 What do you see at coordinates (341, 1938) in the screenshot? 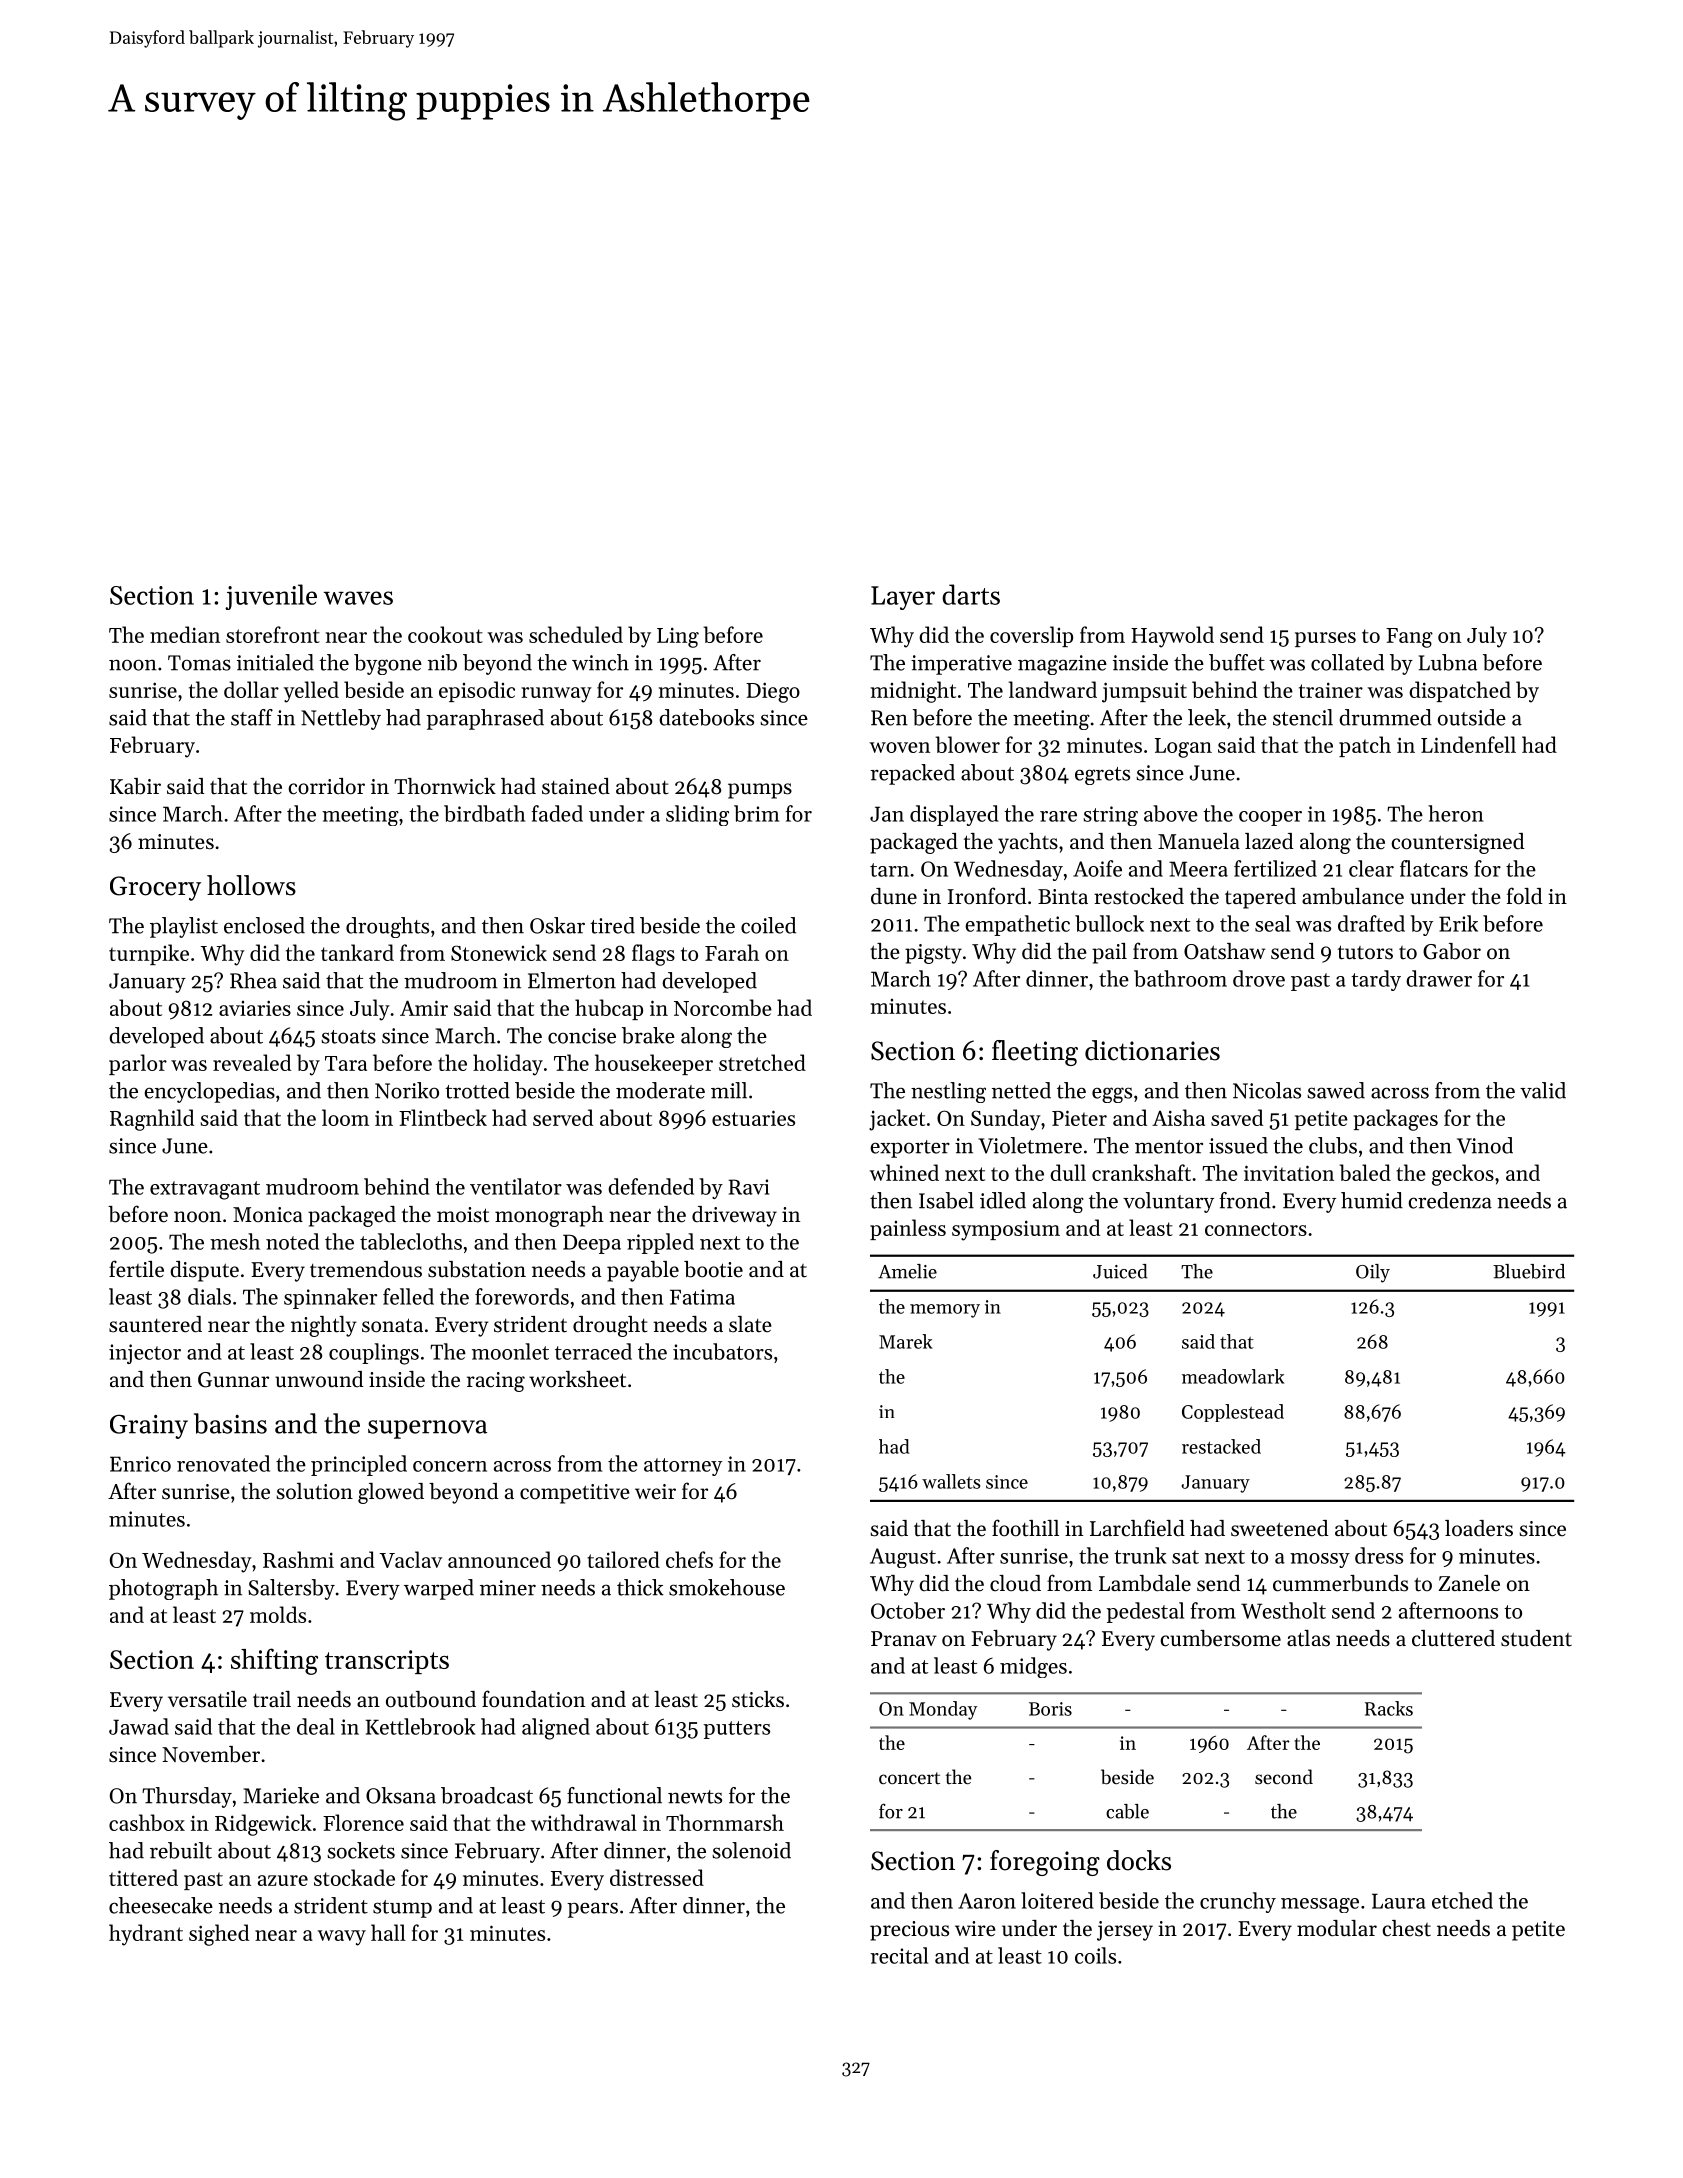
I see `wavy` at bounding box center [341, 1938].
